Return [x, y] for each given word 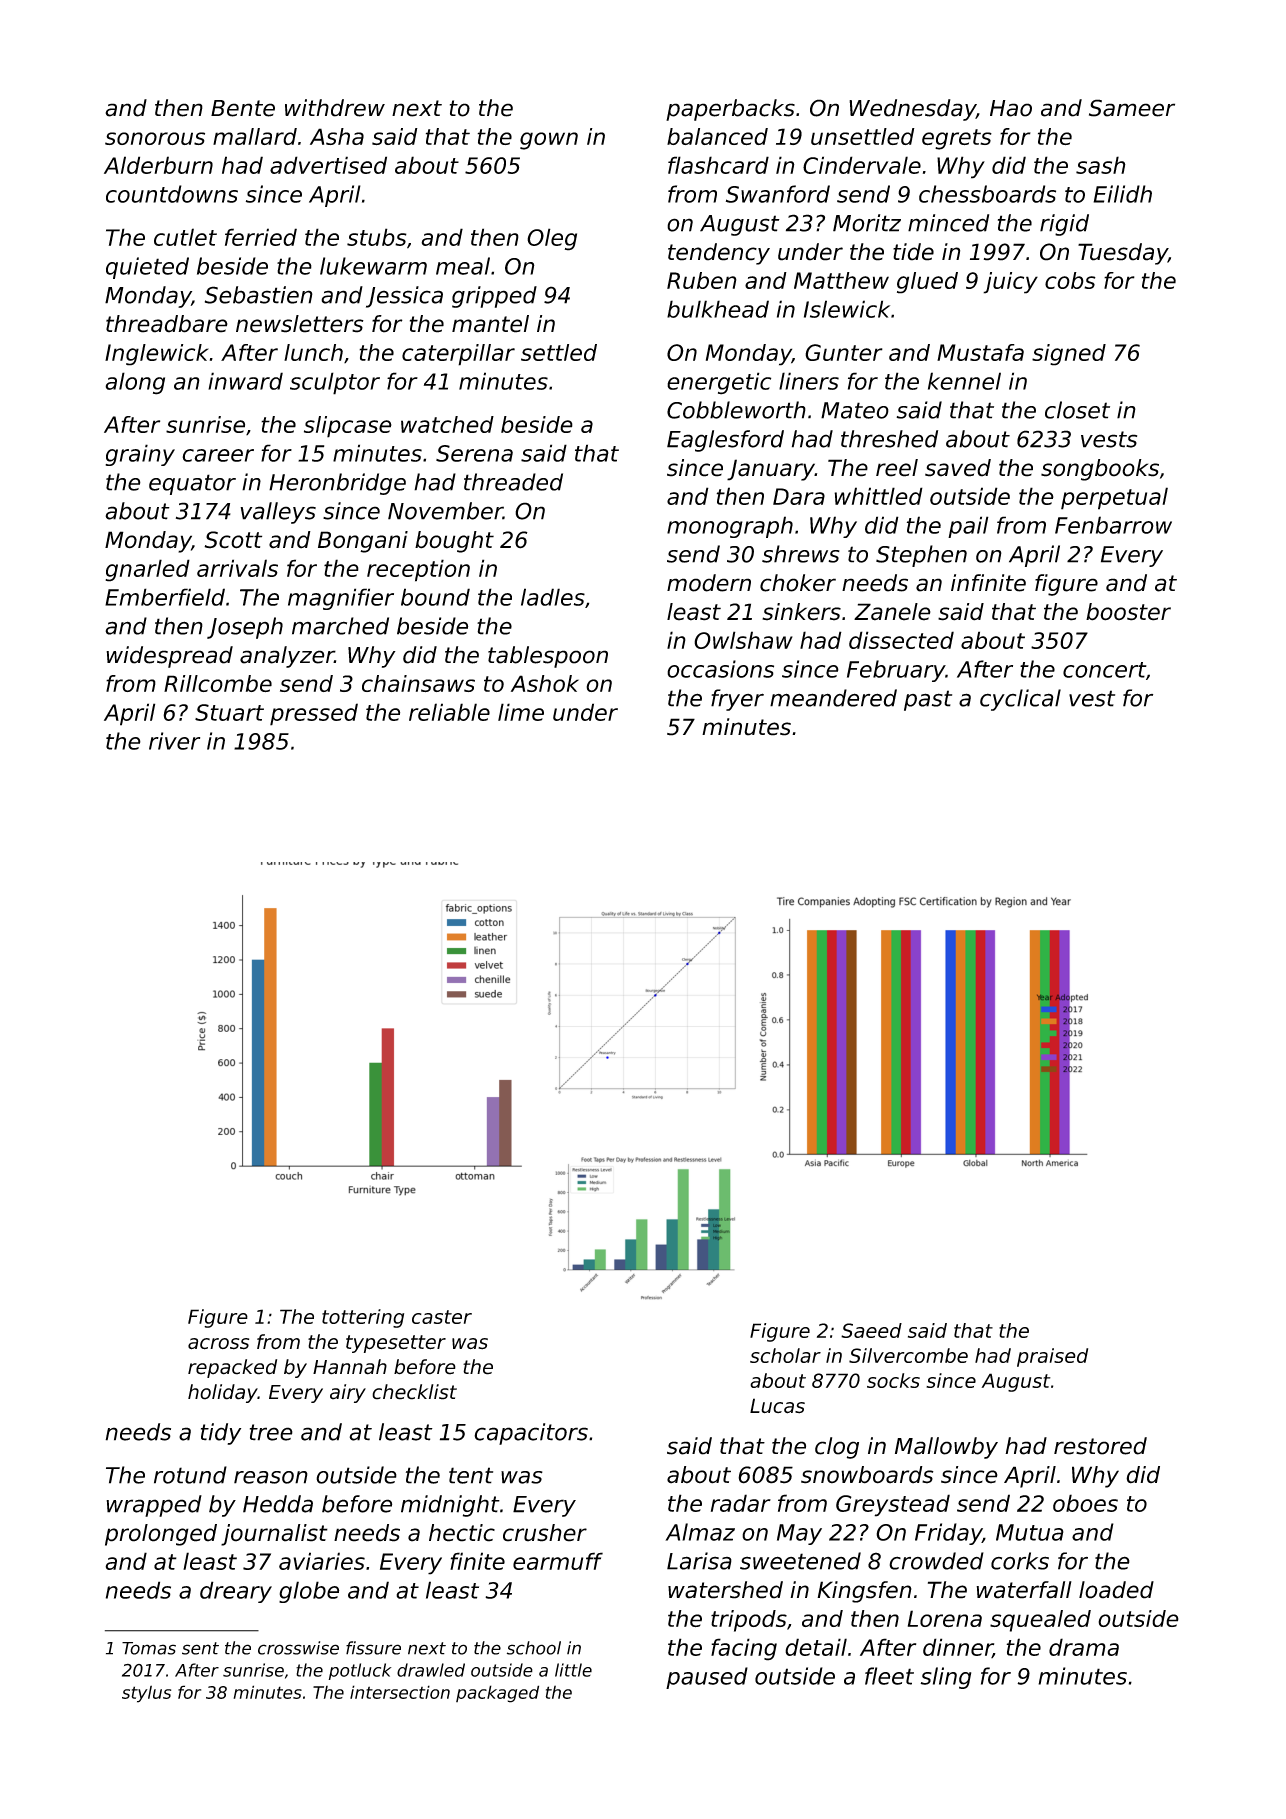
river [174, 741]
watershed [725, 1590]
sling [945, 1678]
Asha [337, 136]
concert [1104, 670]
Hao [1011, 108]
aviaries [322, 1561]
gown [549, 141]
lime [521, 712]
